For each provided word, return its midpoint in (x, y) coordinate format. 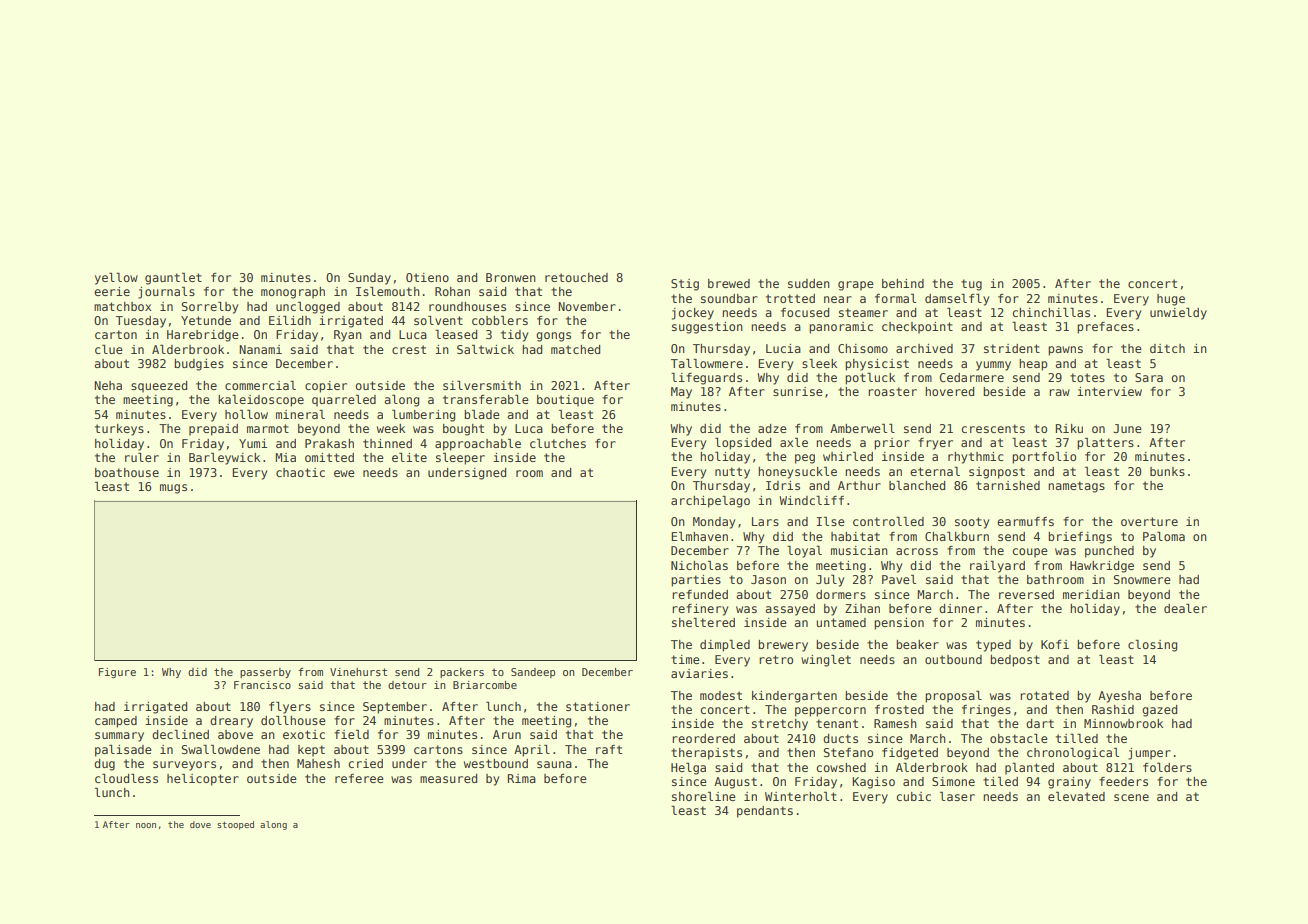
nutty (732, 473)
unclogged (308, 308)
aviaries (699, 673)
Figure (117, 673)
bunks (1167, 471)
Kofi (1055, 644)
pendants (765, 812)
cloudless (126, 778)
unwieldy (1178, 314)
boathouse (127, 472)
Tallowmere (707, 363)
